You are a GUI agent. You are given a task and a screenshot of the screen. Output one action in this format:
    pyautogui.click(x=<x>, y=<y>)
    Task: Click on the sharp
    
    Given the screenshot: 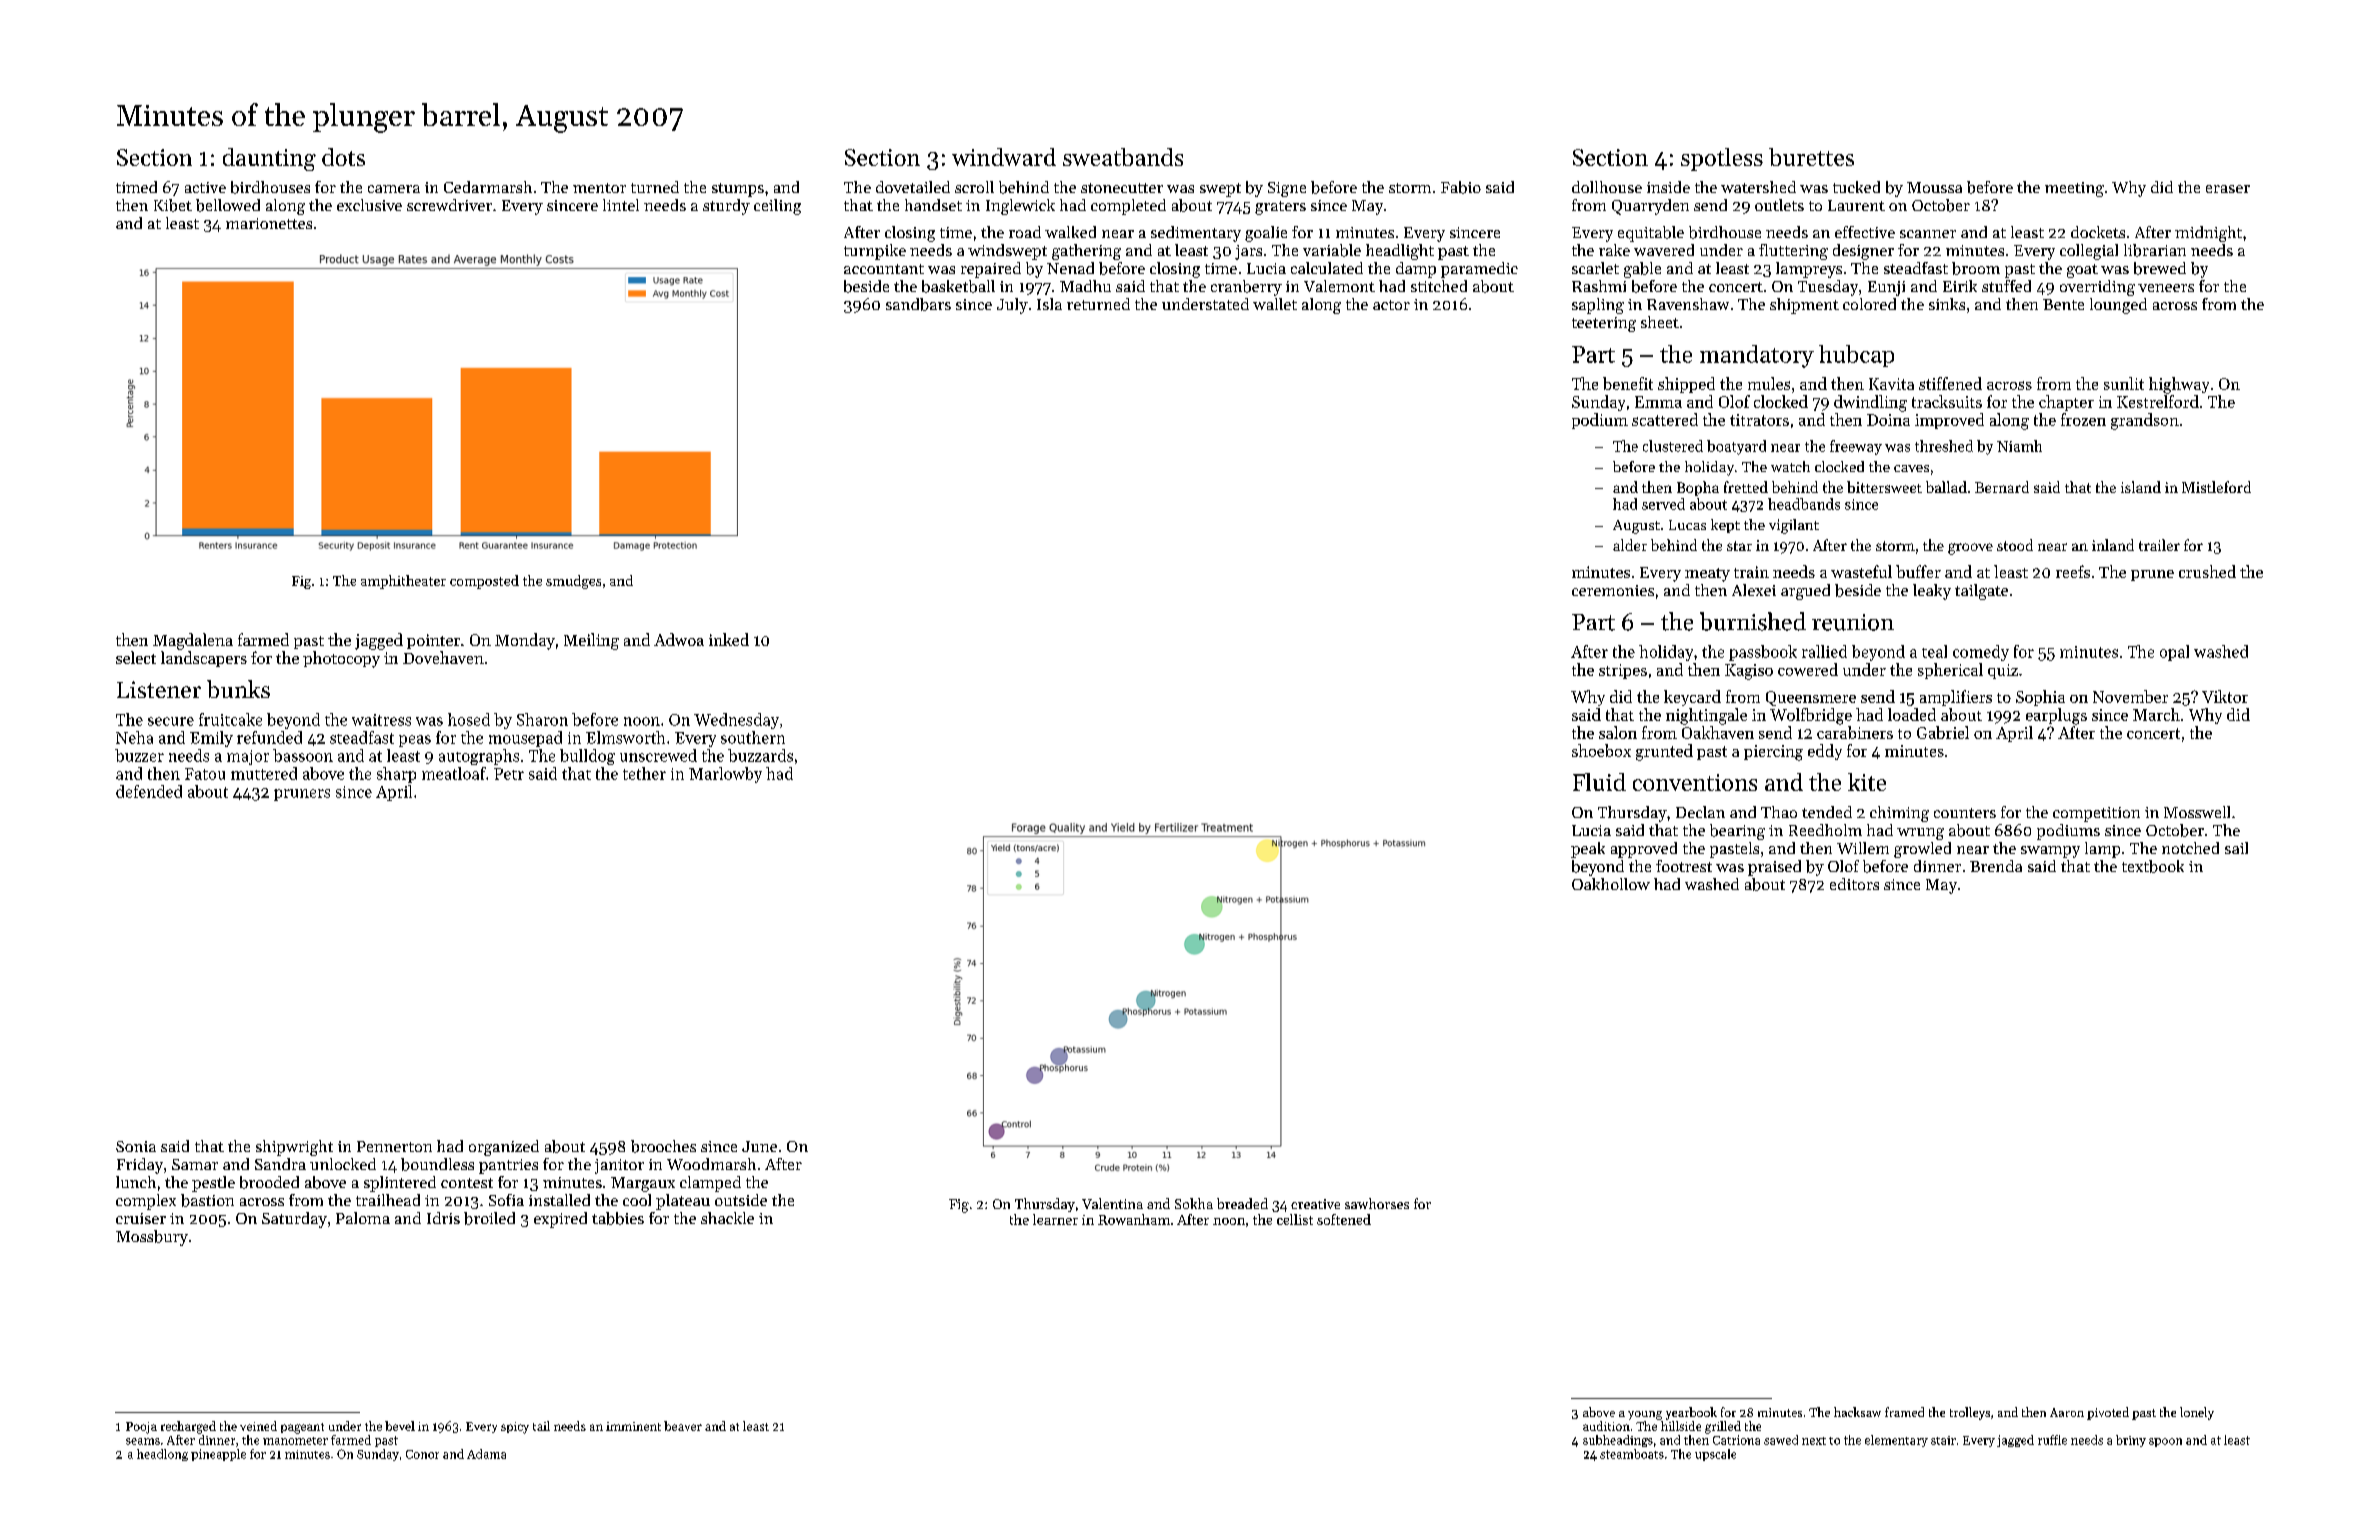 What is the action you would take?
    pyautogui.click(x=396, y=775)
